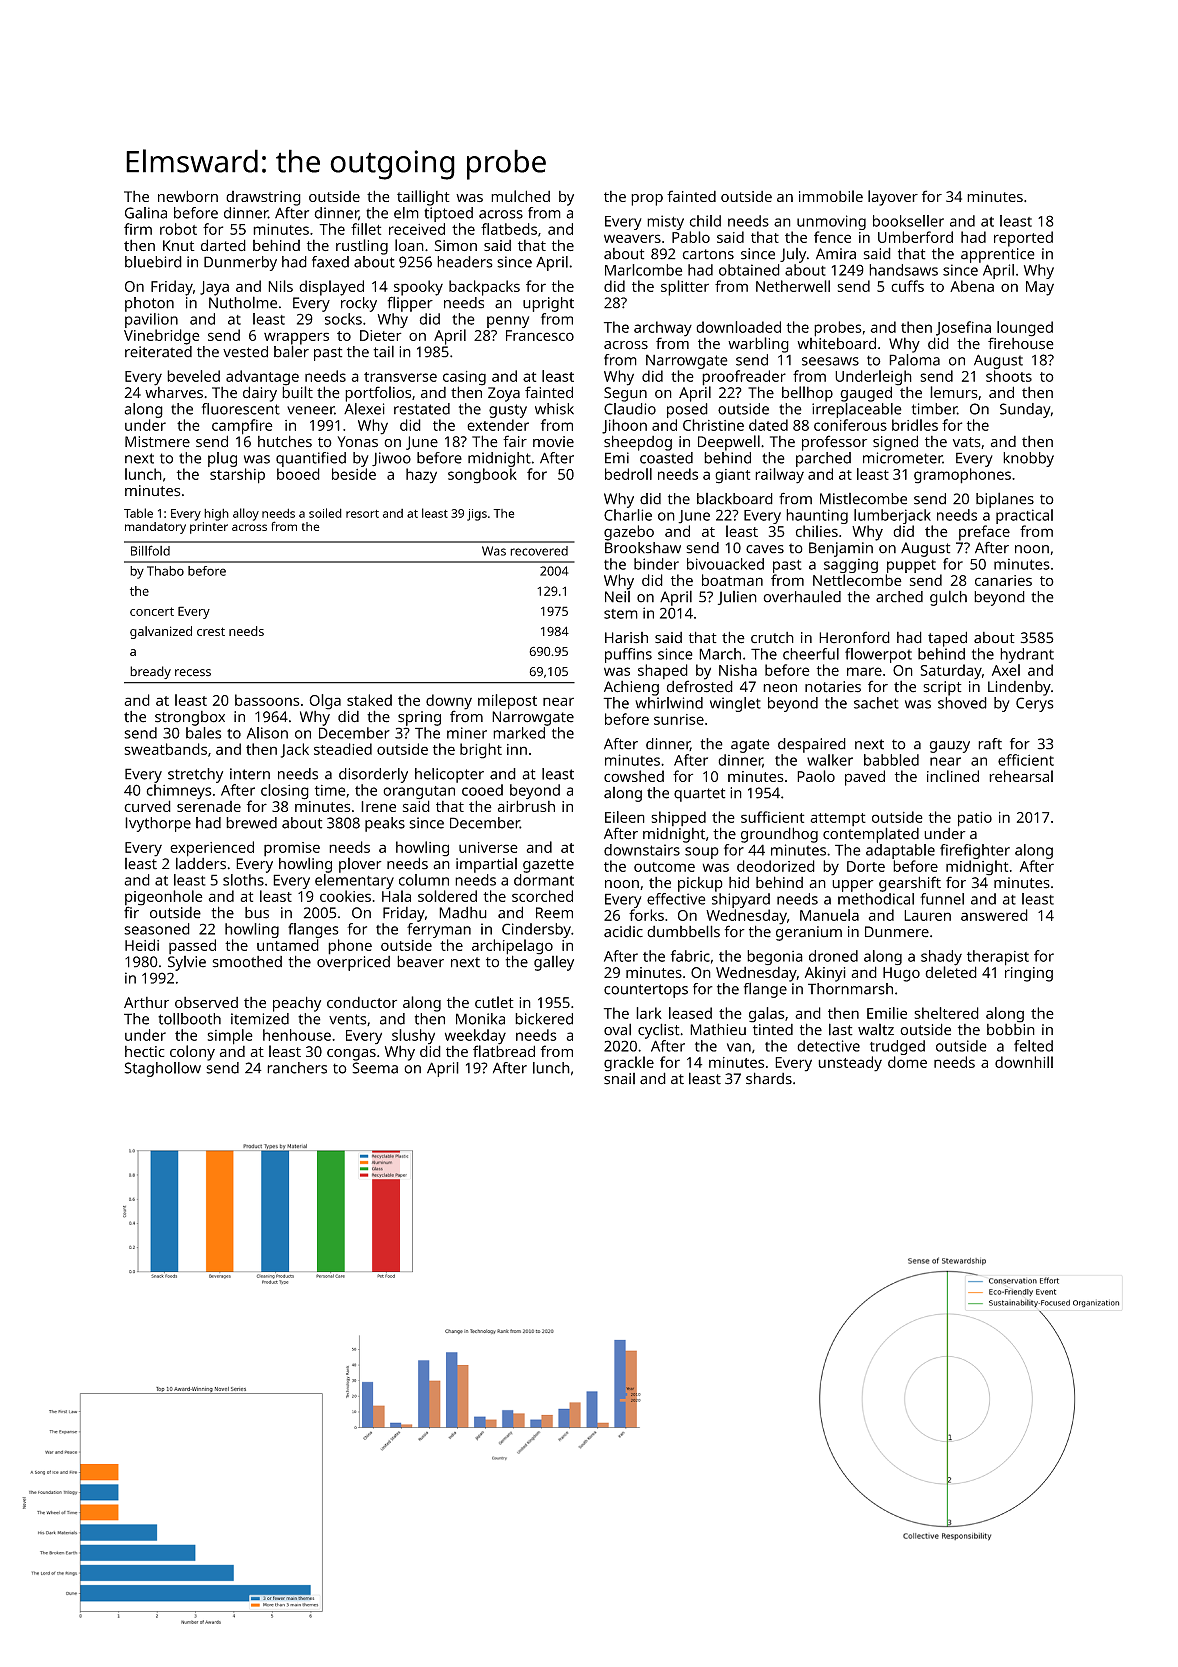 The height and width of the image is (1667, 1178). Describe the element at coordinates (504, 1051) in the image. I see `flatbread` at that location.
